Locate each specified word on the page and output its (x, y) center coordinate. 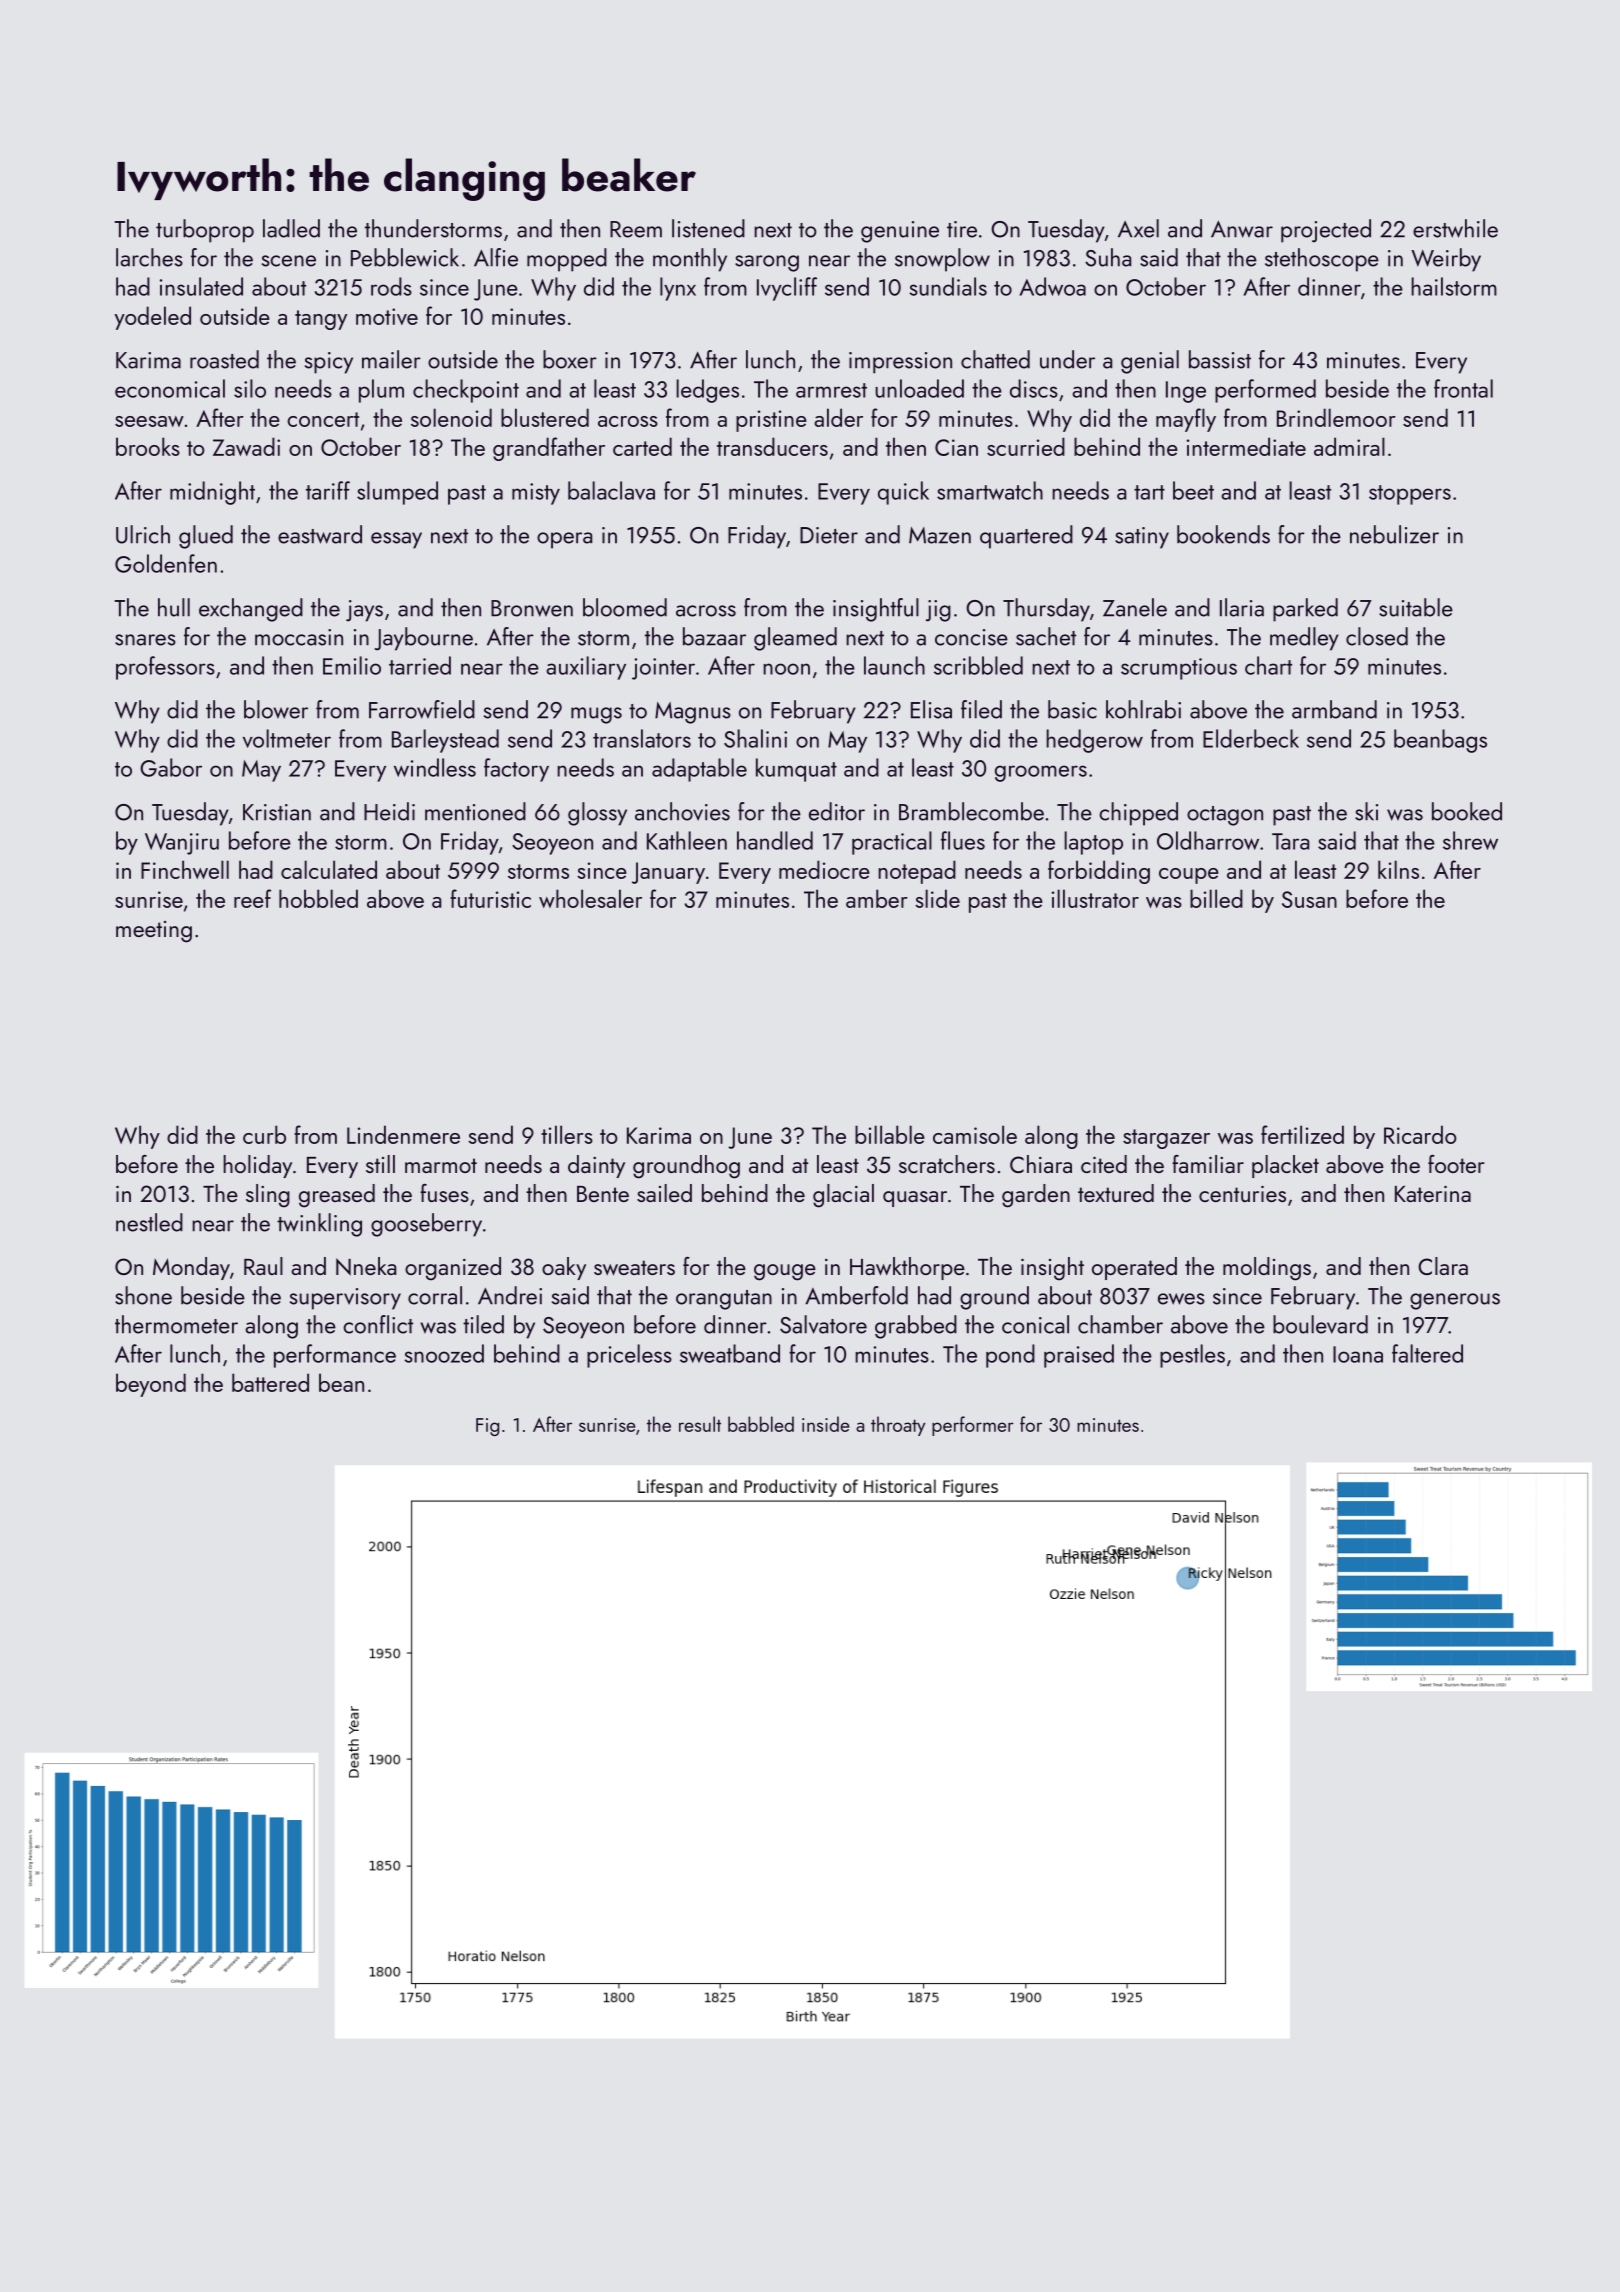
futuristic (490, 898)
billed (1216, 898)
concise (971, 637)
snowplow (942, 260)
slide (937, 898)
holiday (257, 1166)
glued (206, 537)
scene (289, 261)
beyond (151, 1385)
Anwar (1242, 229)
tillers (567, 1134)
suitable (1416, 607)
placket (1285, 1166)
